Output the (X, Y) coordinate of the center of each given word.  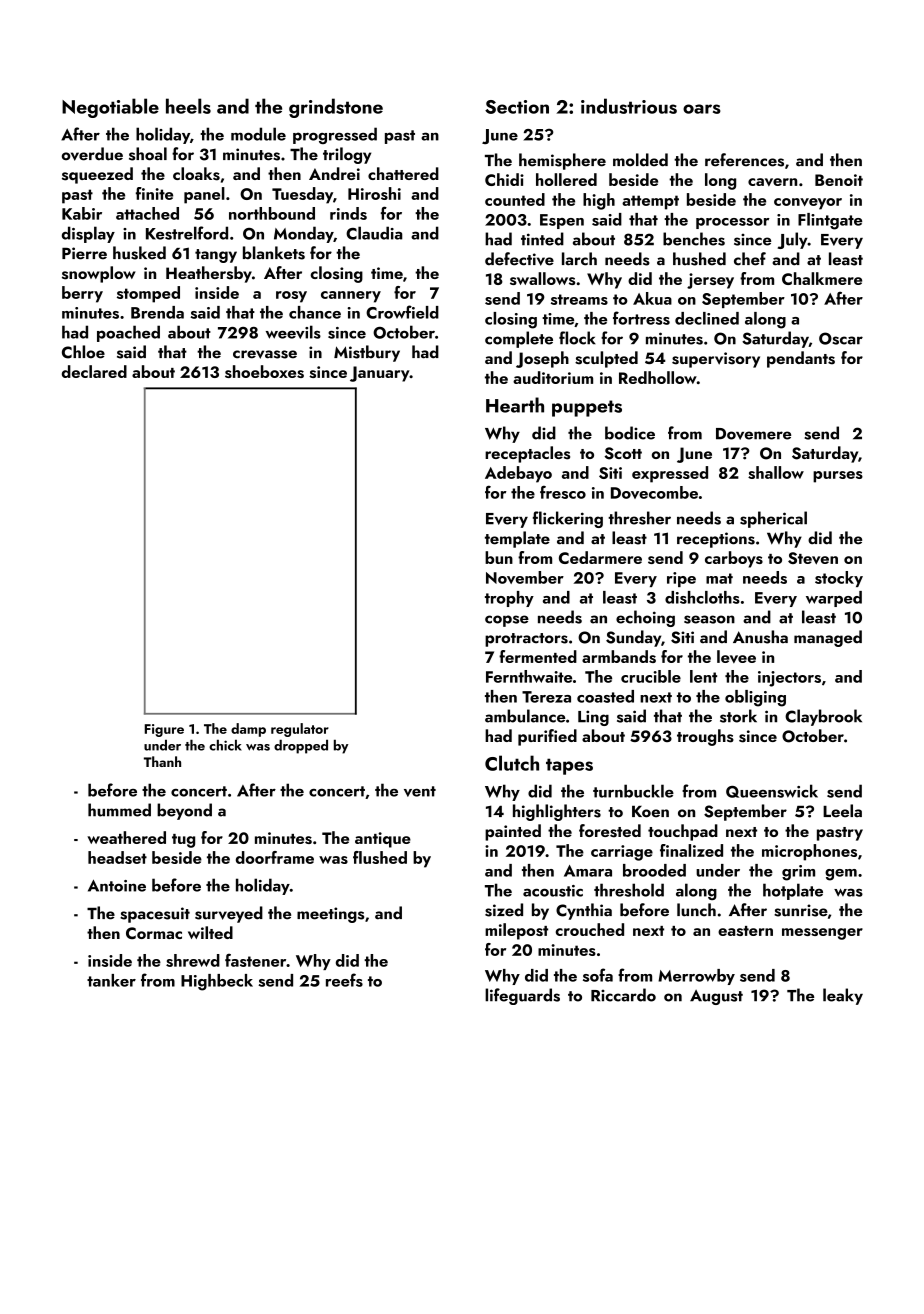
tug (183, 841)
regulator (300, 730)
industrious (629, 106)
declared (94, 371)
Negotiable (110, 108)
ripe (681, 579)
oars (702, 109)
